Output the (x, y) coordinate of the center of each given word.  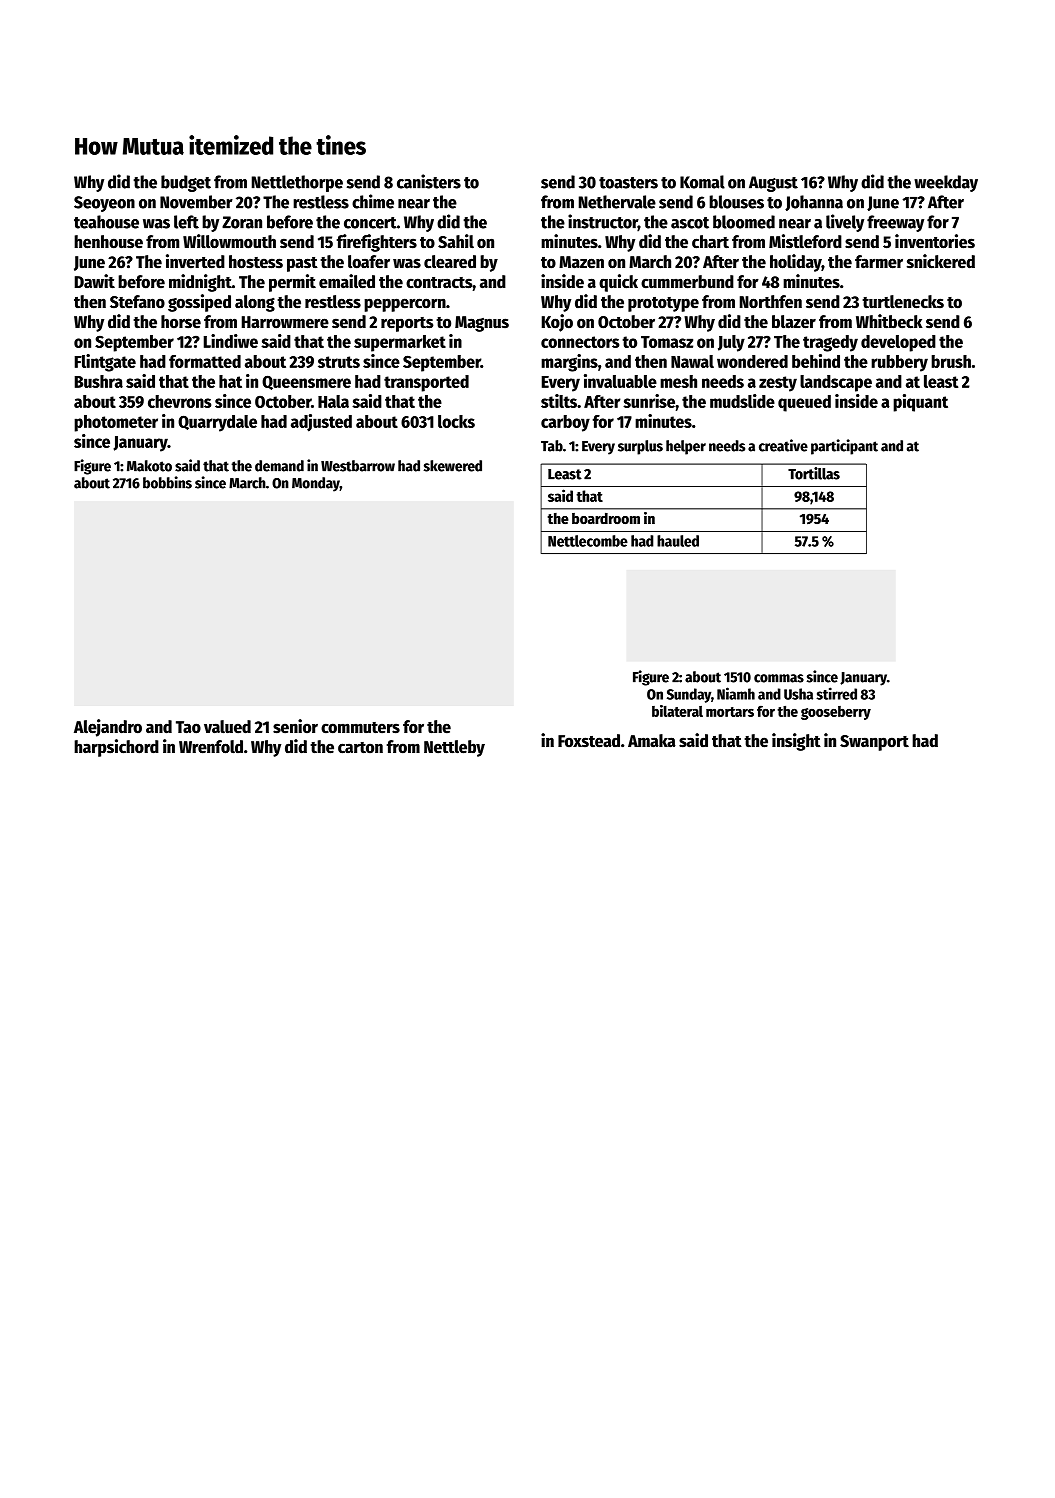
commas (779, 678)
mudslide (742, 401)
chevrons (179, 401)
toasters (628, 183)
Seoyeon (104, 204)
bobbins (167, 482)
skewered (453, 466)
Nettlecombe (588, 541)
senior (295, 726)
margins (569, 363)
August (773, 184)
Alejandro (108, 728)
